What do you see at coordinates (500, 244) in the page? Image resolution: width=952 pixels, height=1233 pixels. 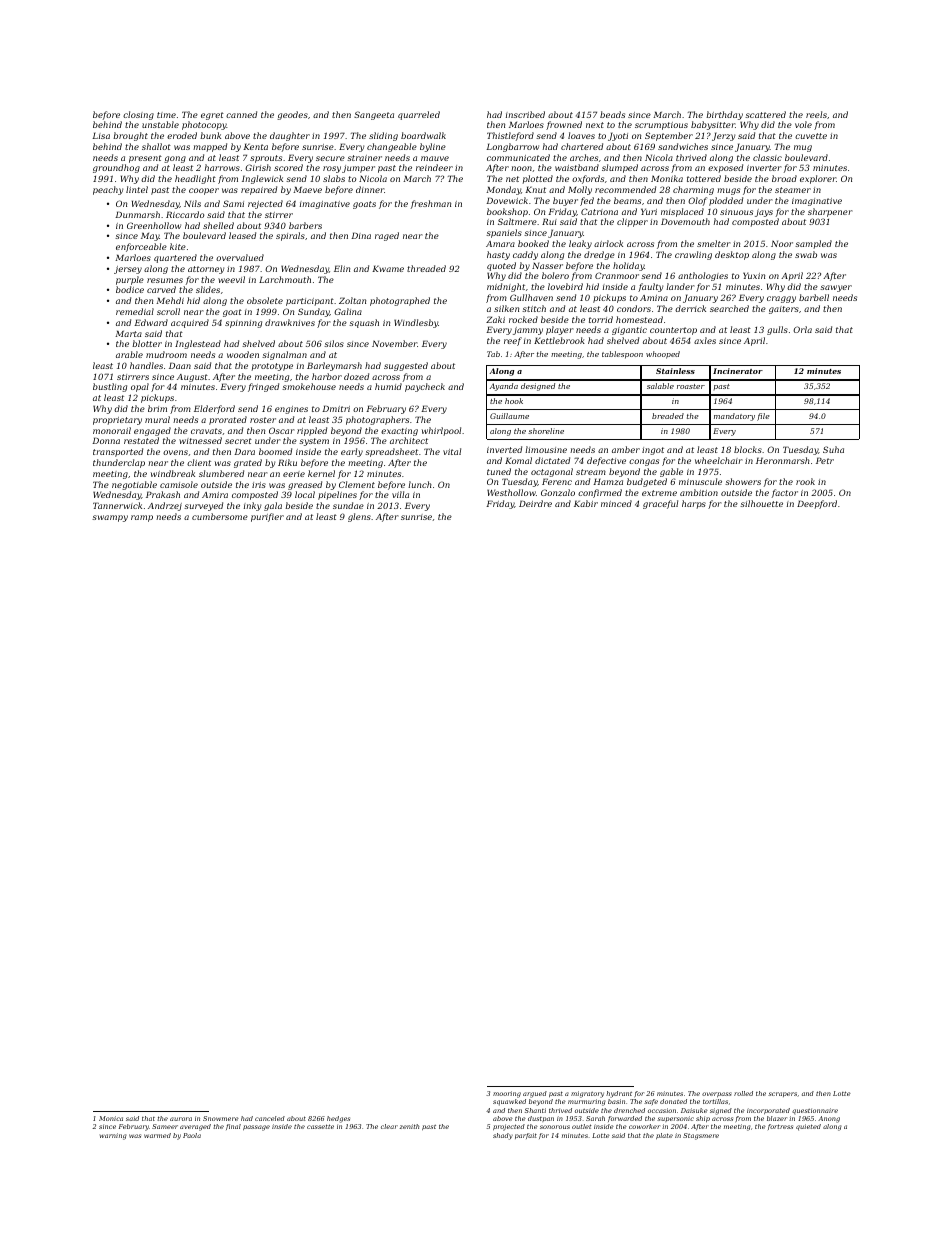 I see `Amara` at bounding box center [500, 244].
